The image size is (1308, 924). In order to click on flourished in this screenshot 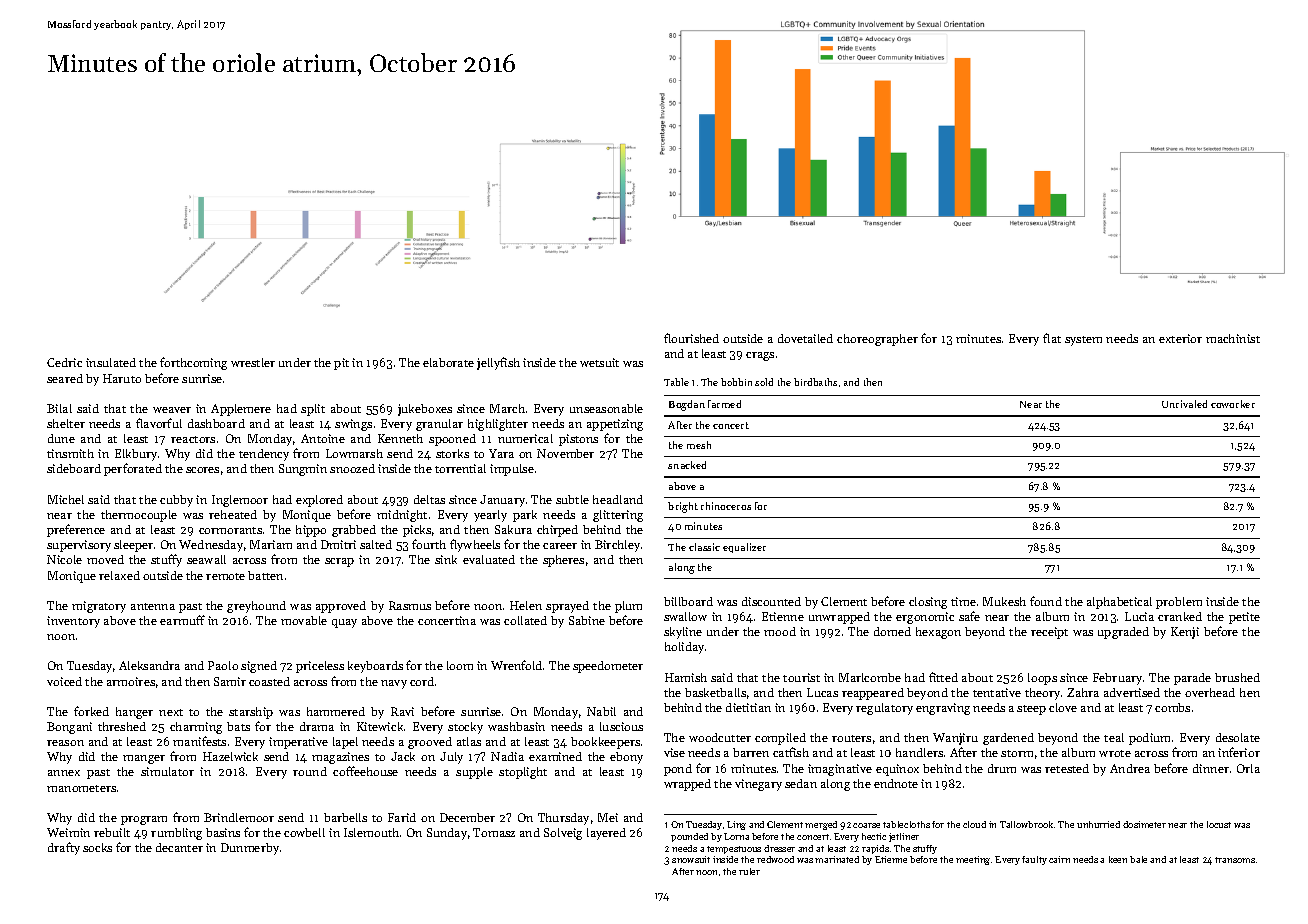, I will do `click(691, 338)`.
